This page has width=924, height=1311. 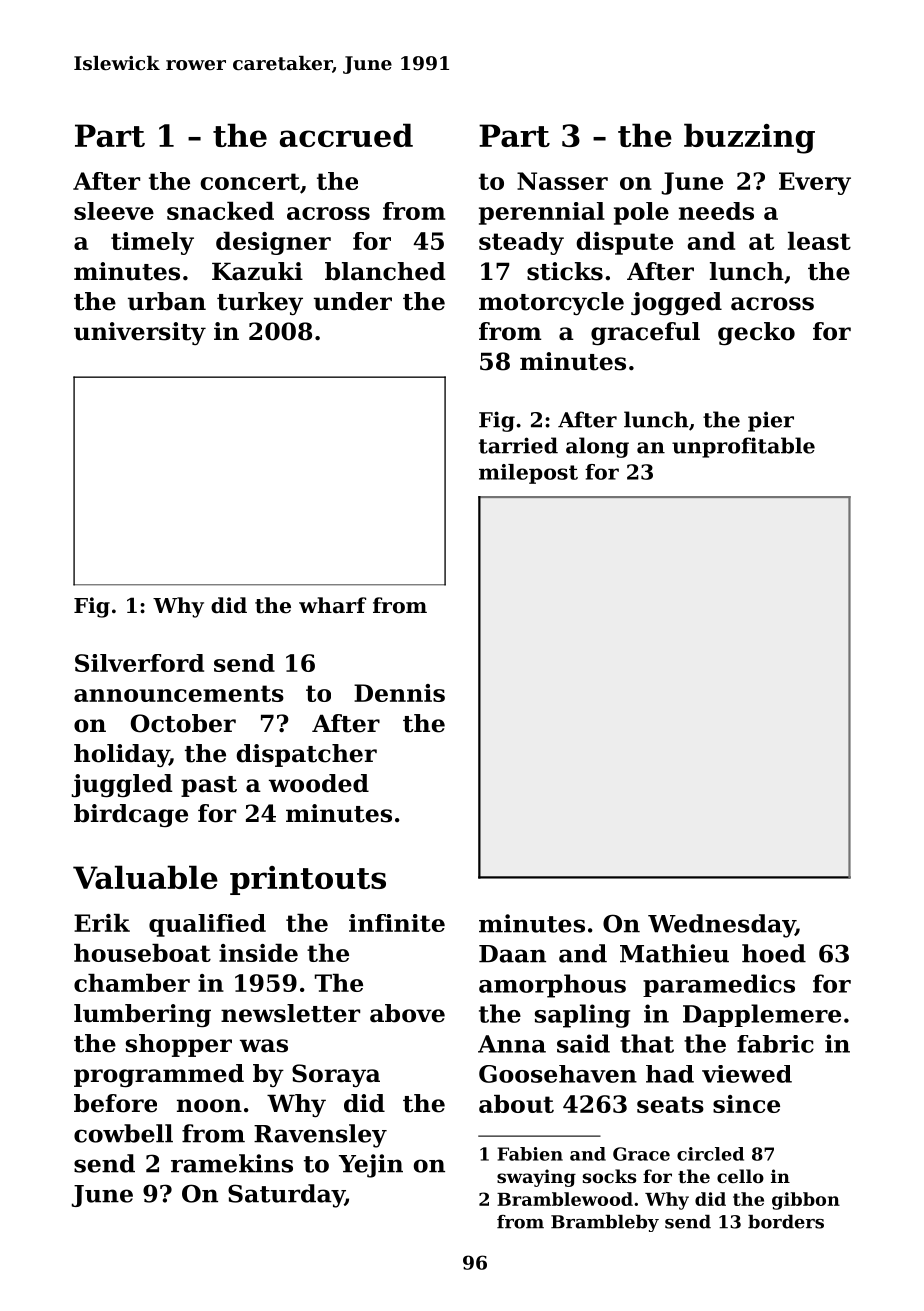 What do you see at coordinates (721, 926) in the page?
I see `Wednesday` at bounding box center [721, 926].
